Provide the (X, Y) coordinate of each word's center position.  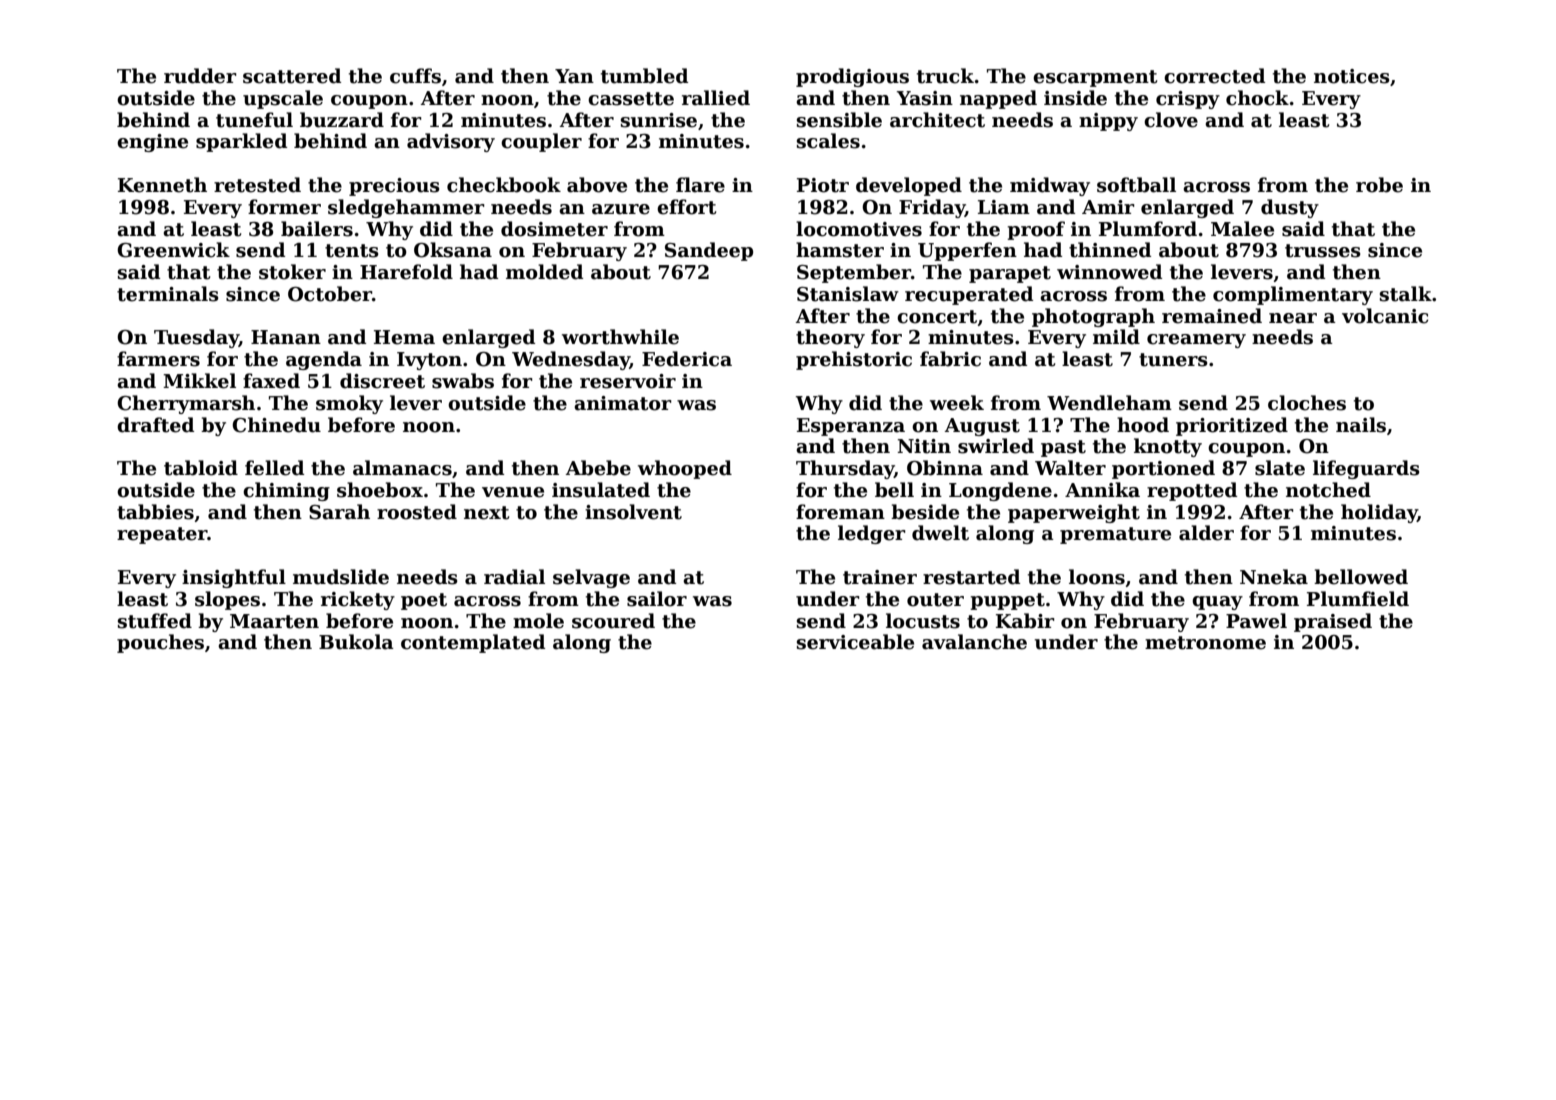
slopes (227, 600)
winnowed (1109, 272)
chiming (286, 491)
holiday (1379, 513)
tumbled (644, 76)
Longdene (1000, 491)
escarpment (1095, 78)
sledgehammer (406, 208)
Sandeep (709, 251)
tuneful (254, 120)
